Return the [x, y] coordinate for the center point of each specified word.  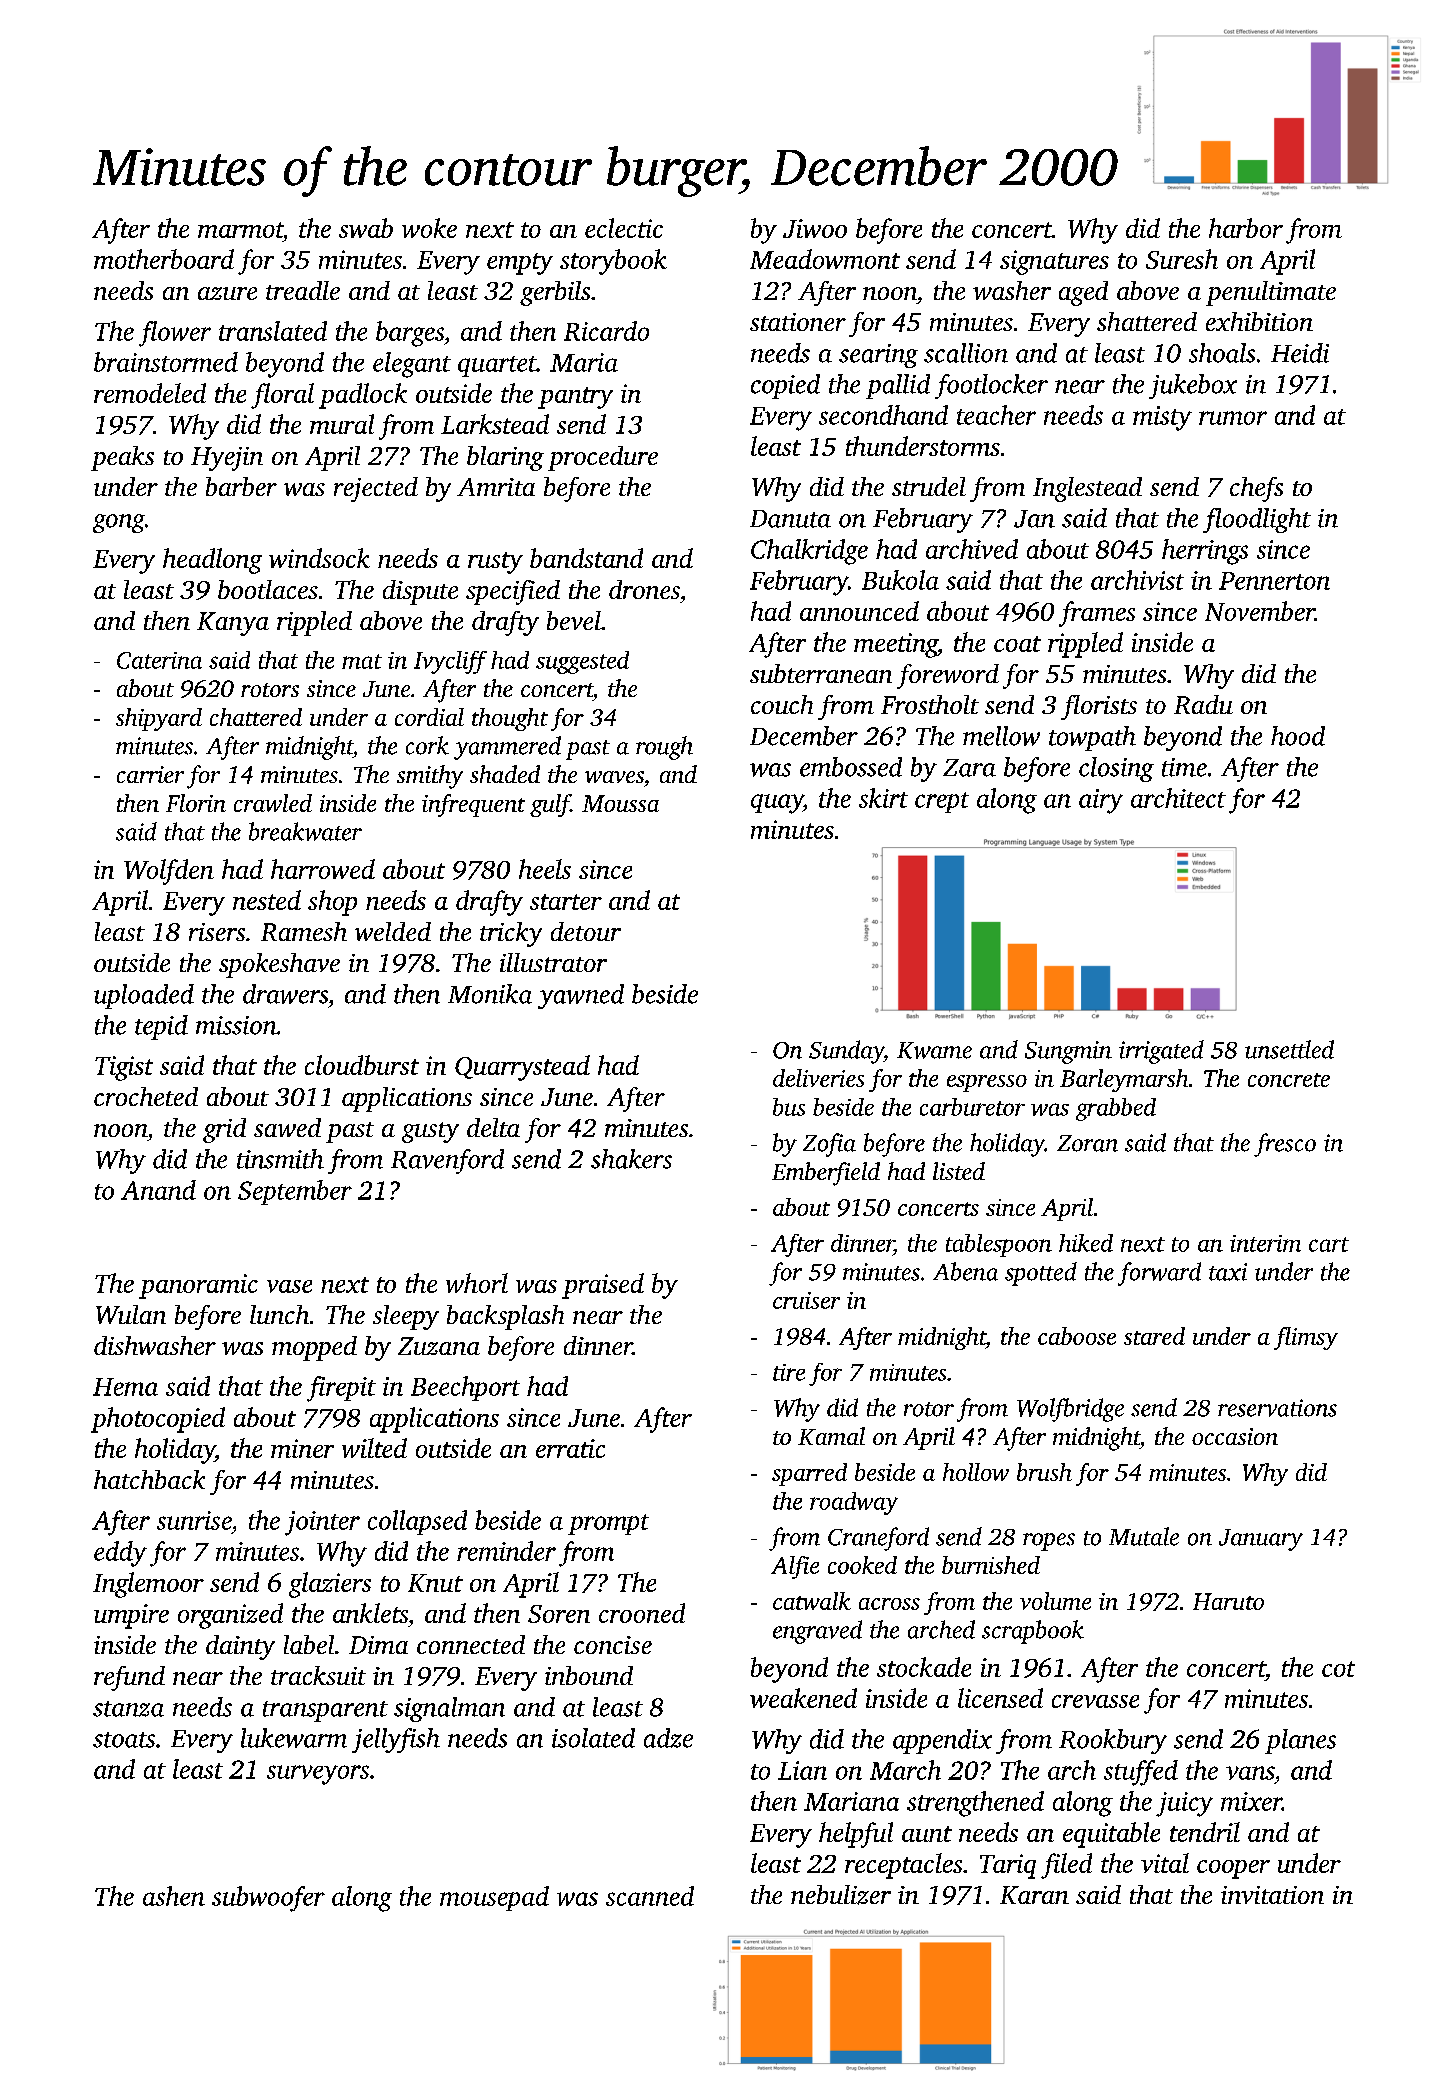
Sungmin [1068, 1052]
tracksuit [318, 1675]
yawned [581, 996]
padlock [363, 396]
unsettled [1289, 1049]
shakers [631, 1159]
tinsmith [280, 1159]
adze [668, 1738]
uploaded [144, 996]
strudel [929, 486]
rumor [1233, 418]
